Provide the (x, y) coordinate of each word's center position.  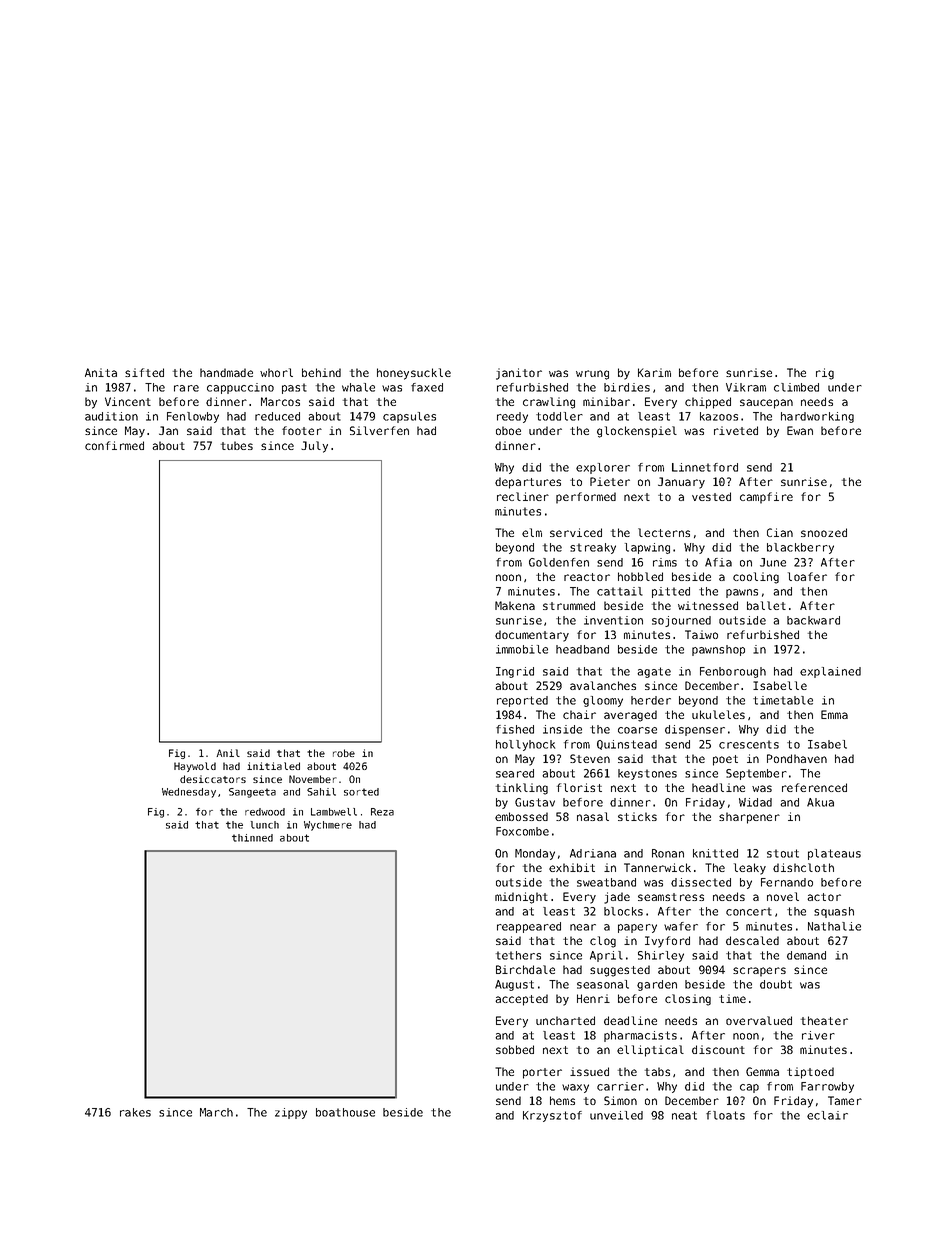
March (216, 1112)
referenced (814, 787)
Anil (228, 753)
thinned (252, 838)
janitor (519, 374)
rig (825, 374)
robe (344, 753)
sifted (144, 372)
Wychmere (328, 826)
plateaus (834, 854)
